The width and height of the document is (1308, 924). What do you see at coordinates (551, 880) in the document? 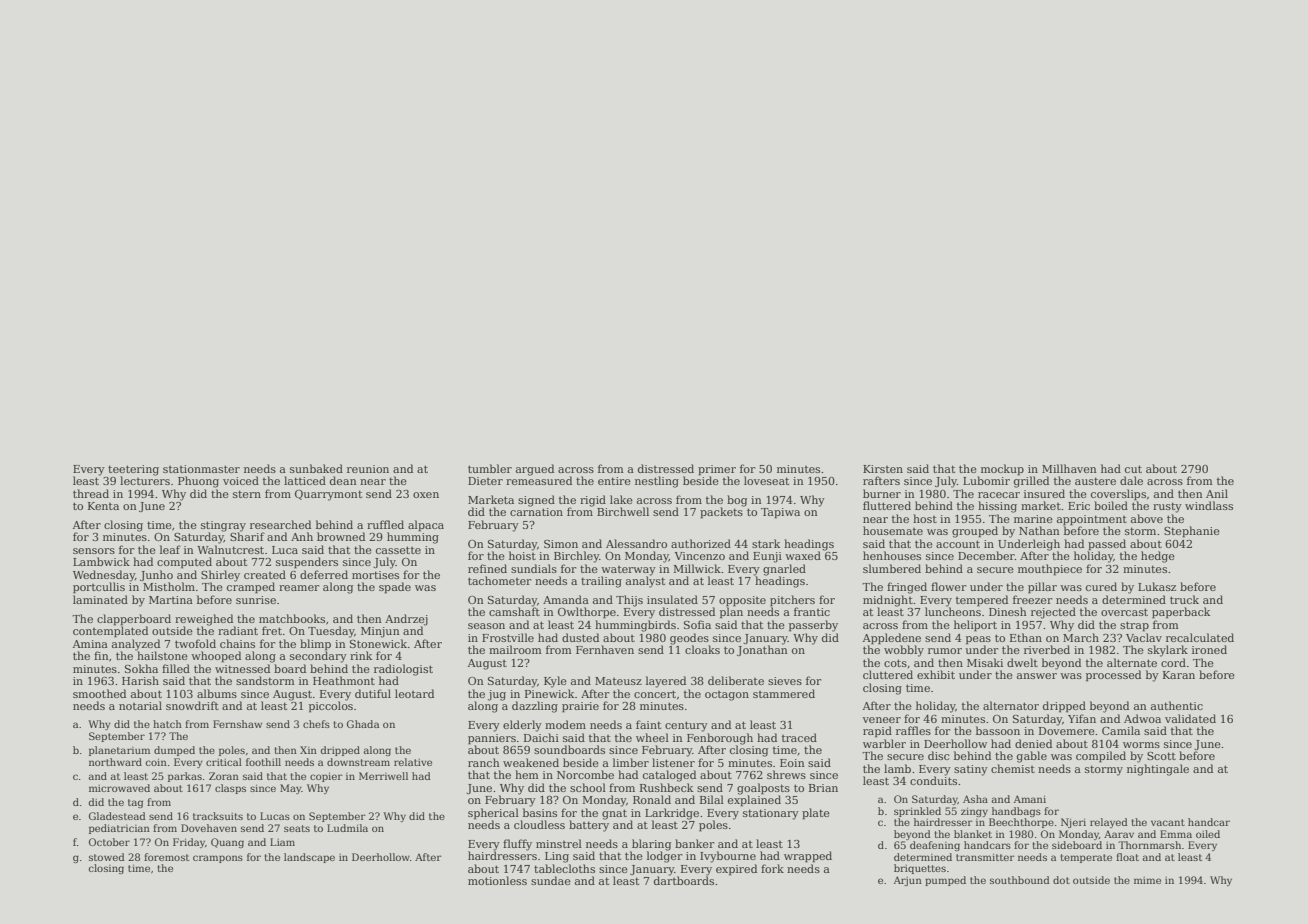
I see `sundae` at bounding box center [551, 880].
